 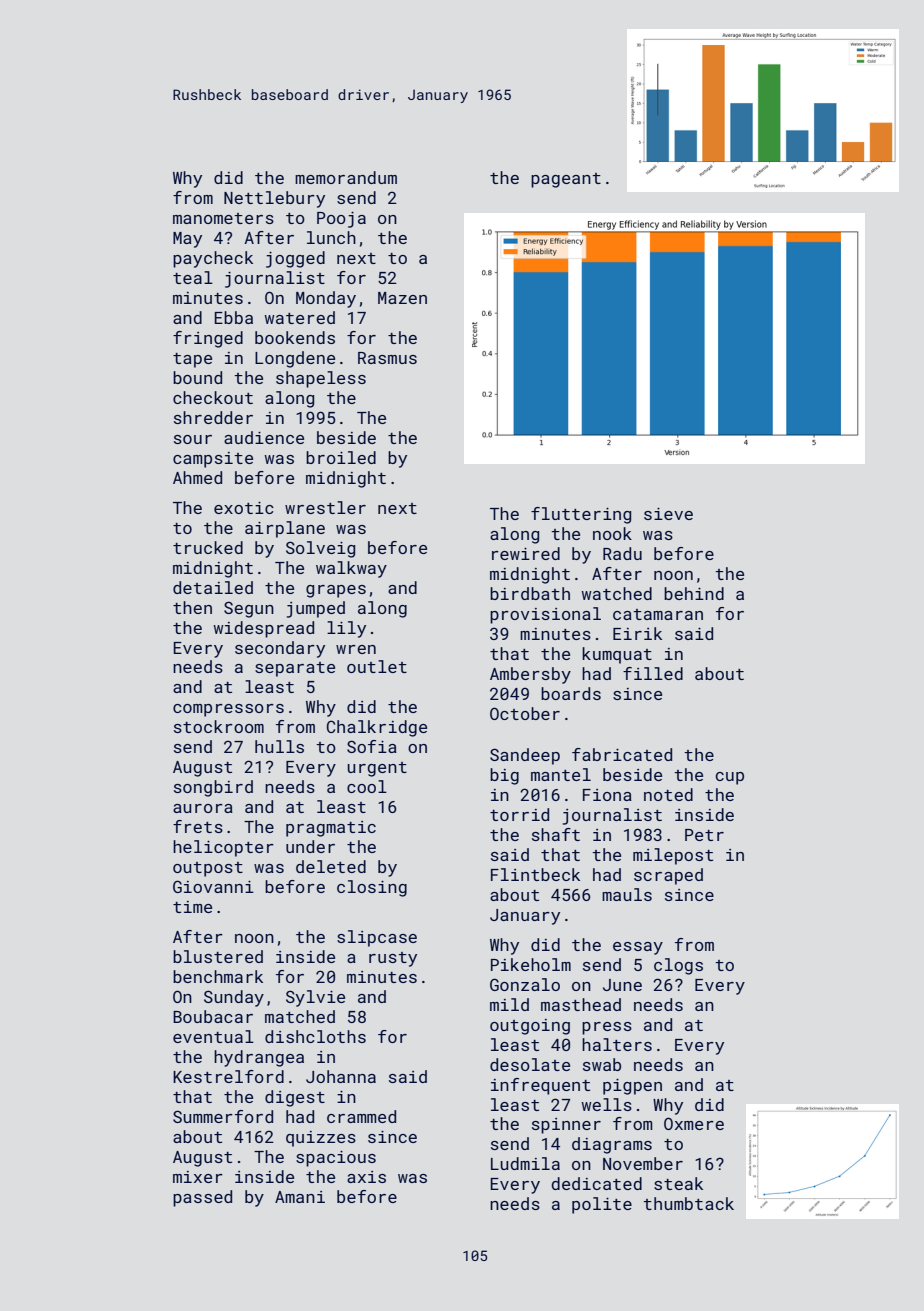 I want to click on bound, so click(x=197, y=377).
